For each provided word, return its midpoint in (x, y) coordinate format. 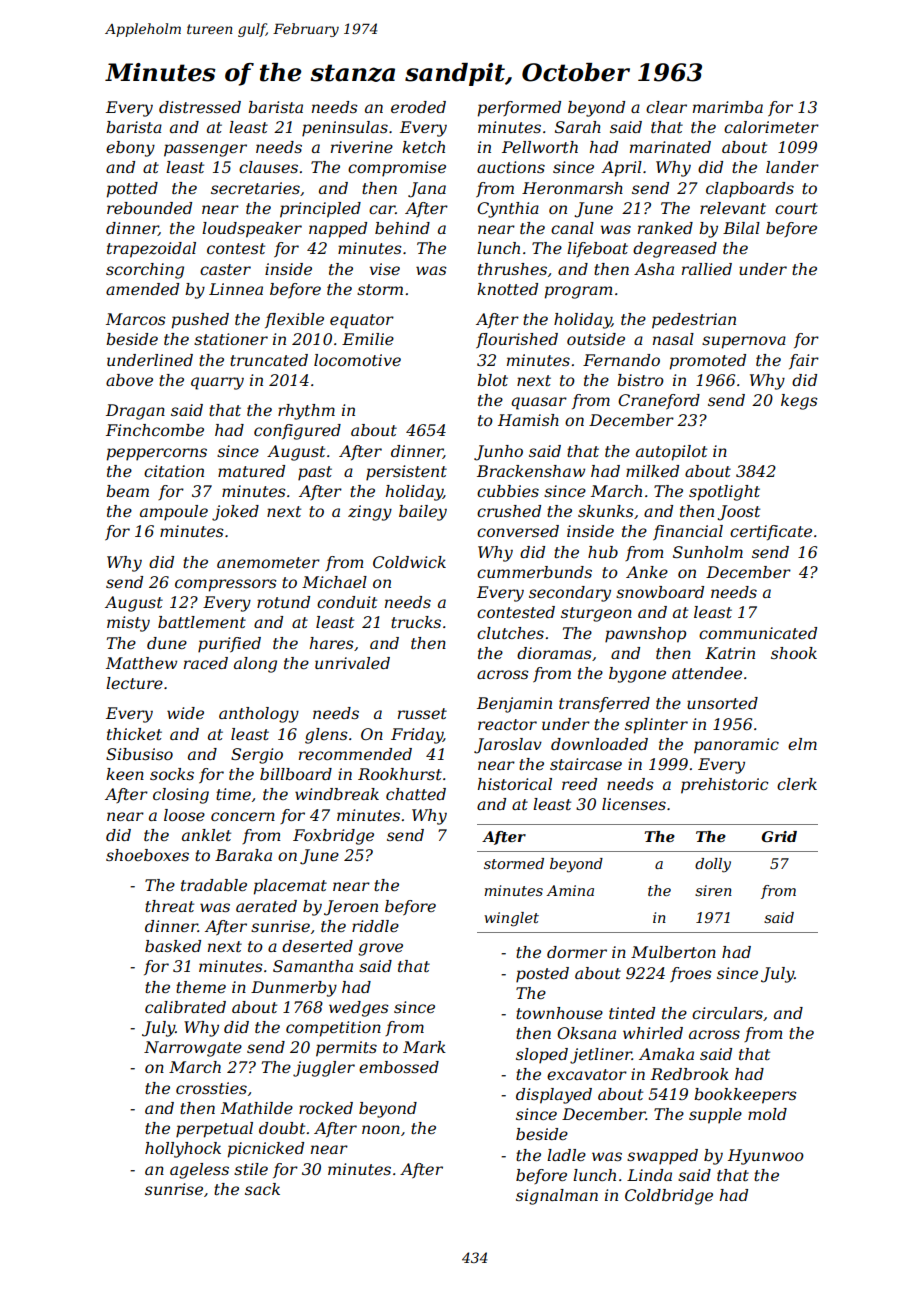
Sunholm (708, 552)
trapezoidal (151, 250)
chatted (416, 794)
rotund (283, 602)
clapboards (750, 190)
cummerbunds (534, 572)
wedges (359, 1009)
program (579, 292)
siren (713, 890)
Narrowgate (193, 1049)
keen (125, 774)
